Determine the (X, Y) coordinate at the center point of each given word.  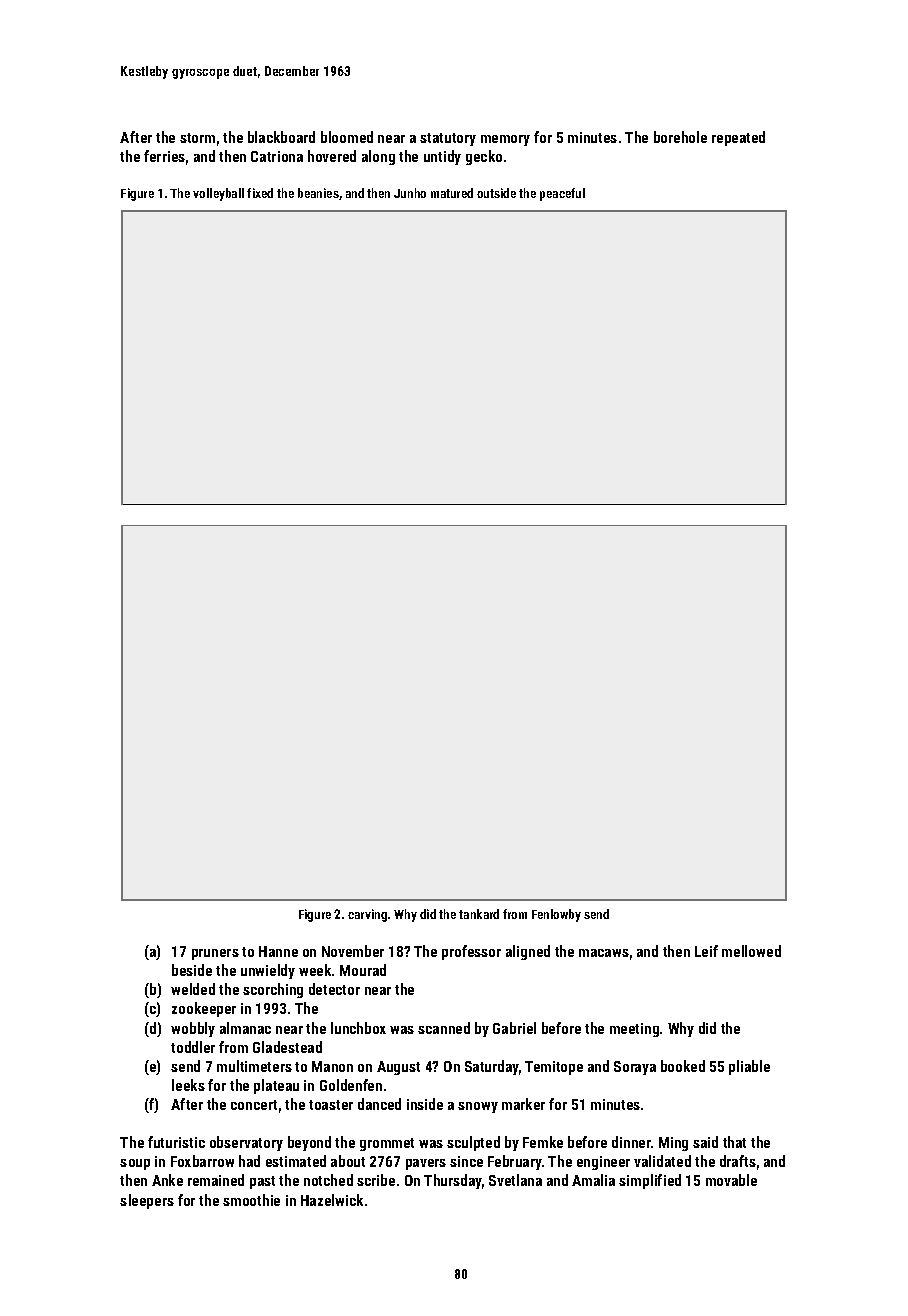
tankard (479, 914)
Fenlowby (556, 915)
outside (496, 193)
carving (367, 915)
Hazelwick (332, 1200)
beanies (318, 193)
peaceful (562, 194)
